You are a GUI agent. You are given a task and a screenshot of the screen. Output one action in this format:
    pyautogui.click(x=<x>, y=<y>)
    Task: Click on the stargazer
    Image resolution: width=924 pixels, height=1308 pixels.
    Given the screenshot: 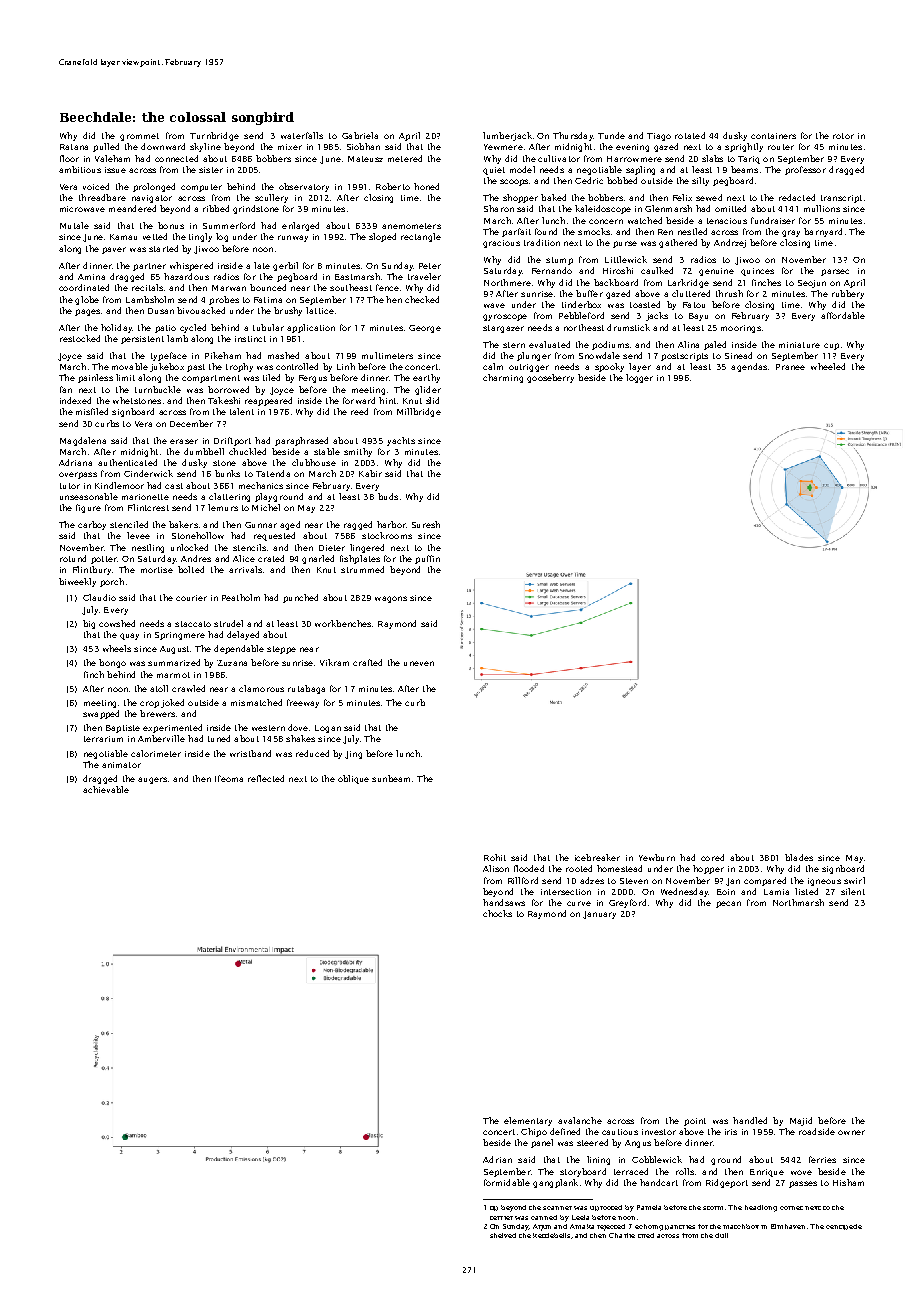 What is the action you would take?
    pyautogui.click(x=503, y=329)
